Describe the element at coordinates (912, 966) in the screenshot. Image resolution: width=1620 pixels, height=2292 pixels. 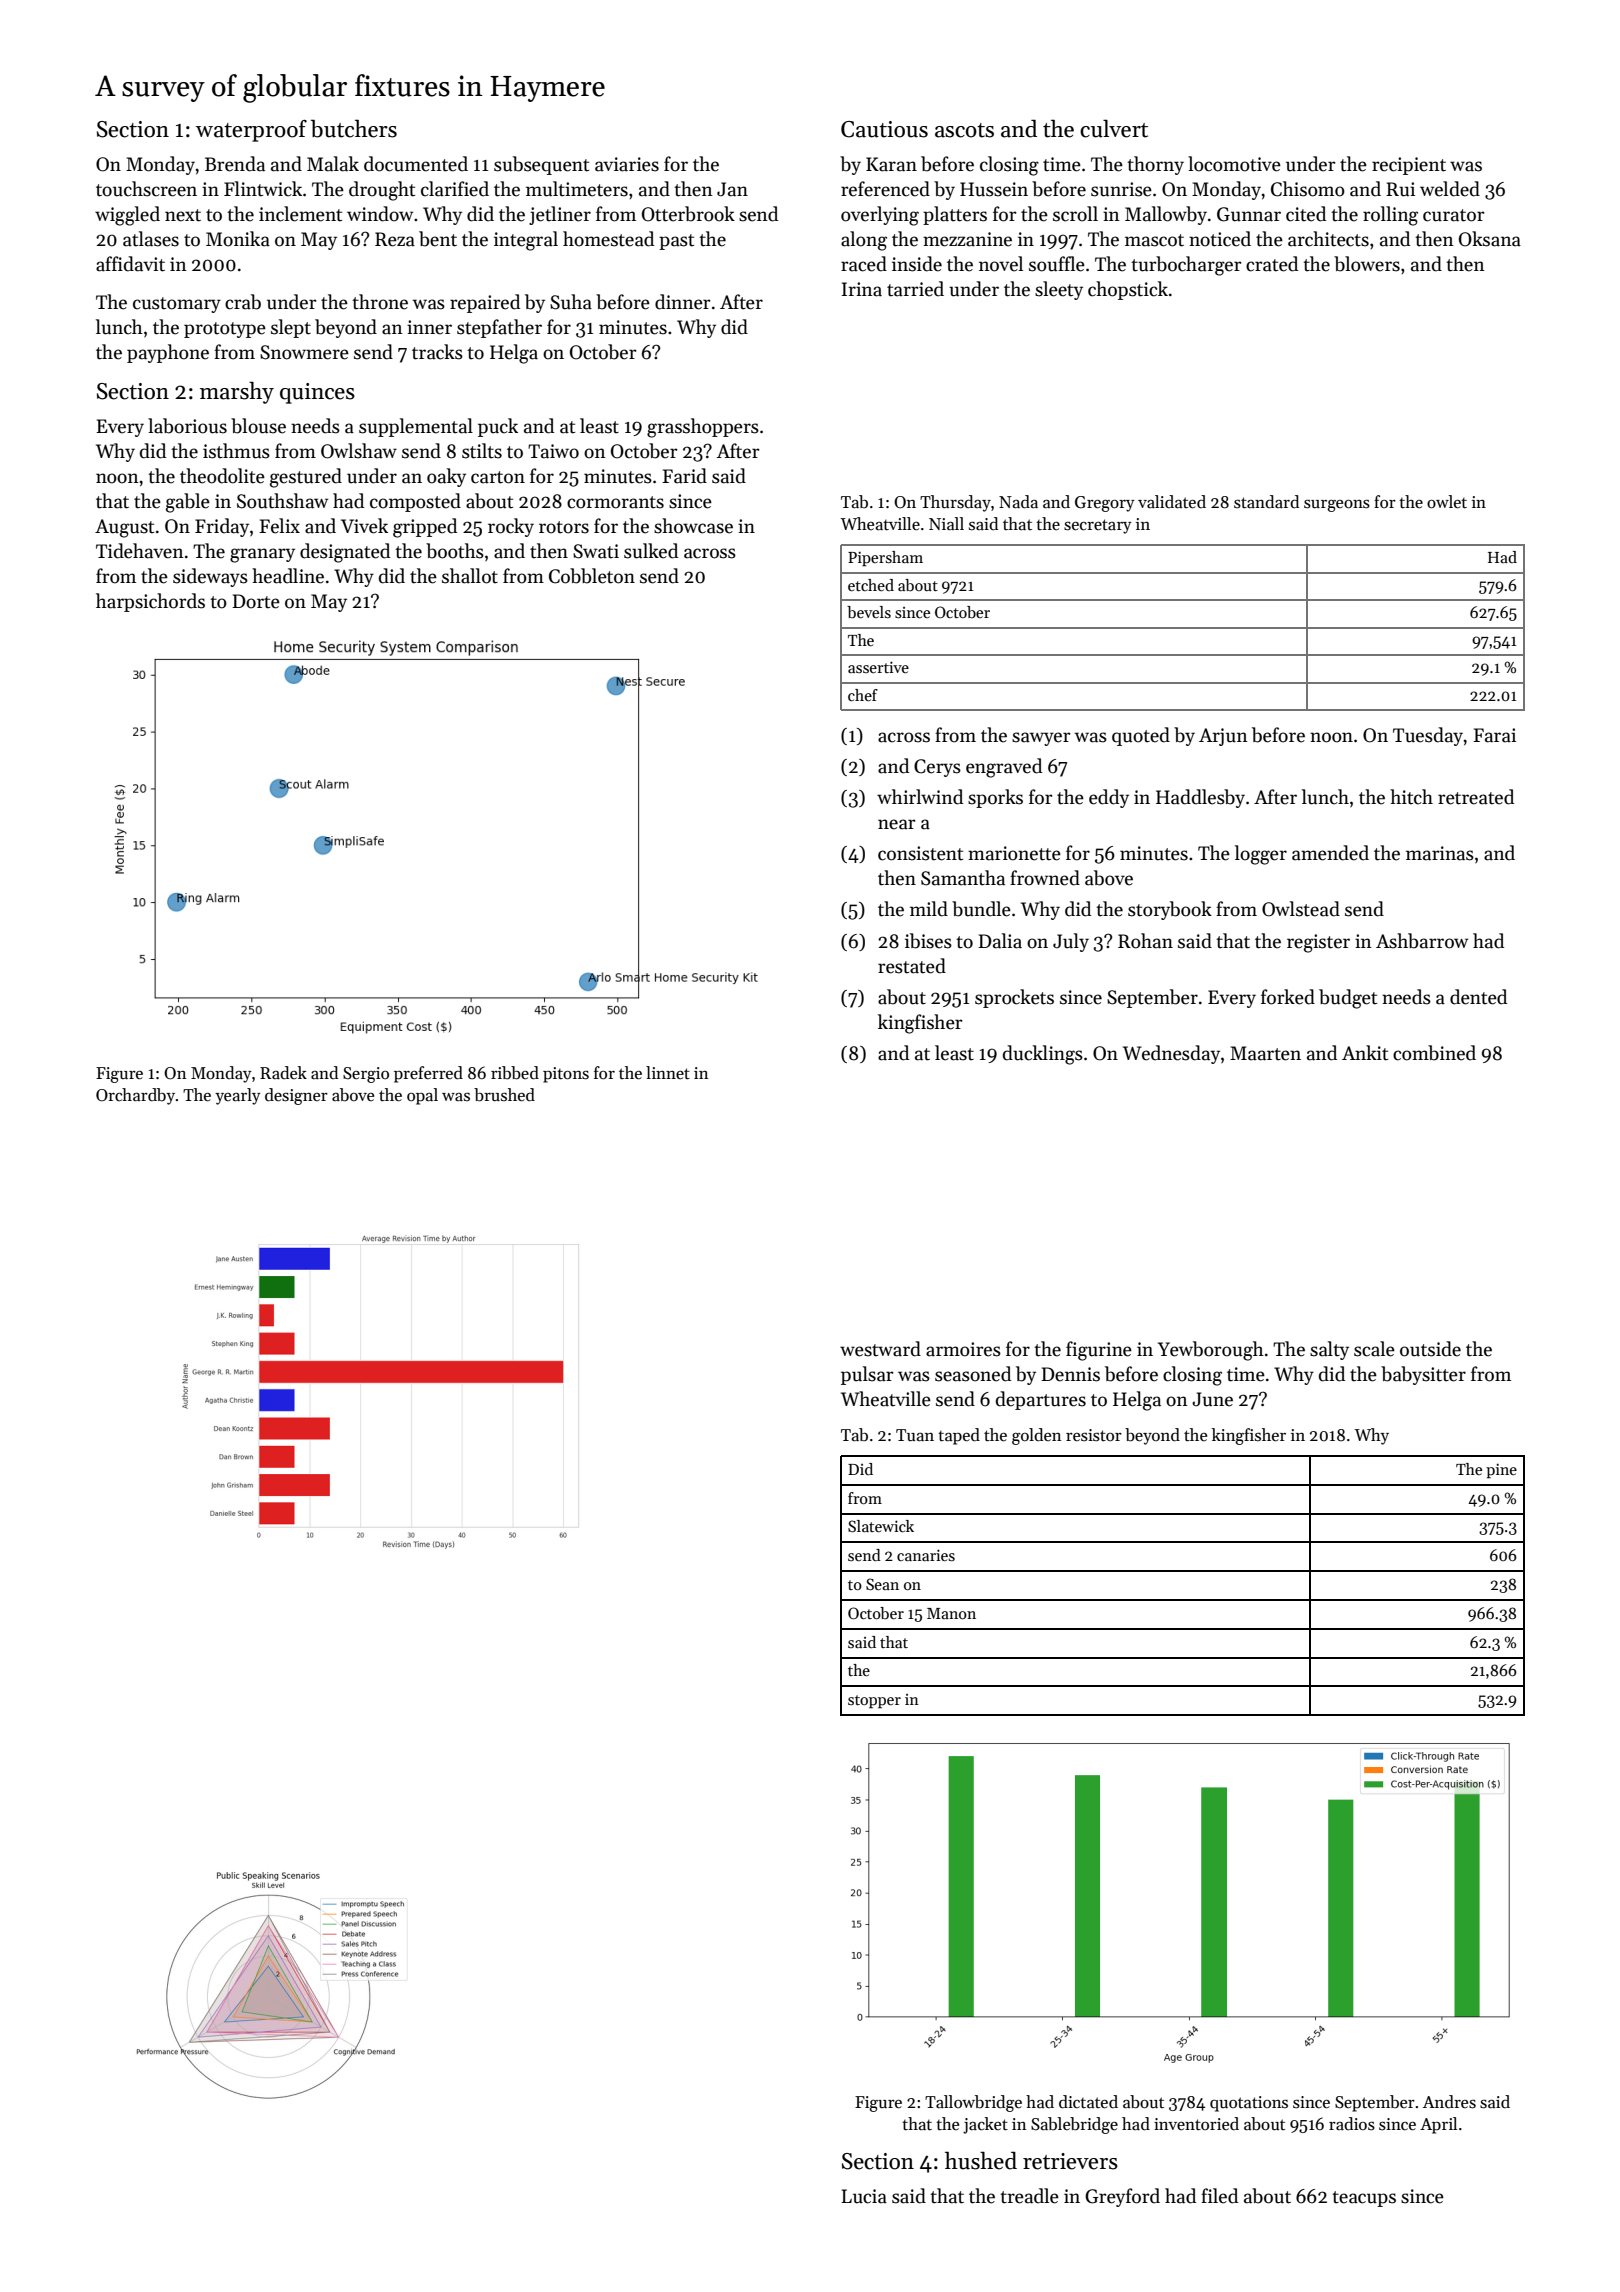
I see `restated` at that location.
